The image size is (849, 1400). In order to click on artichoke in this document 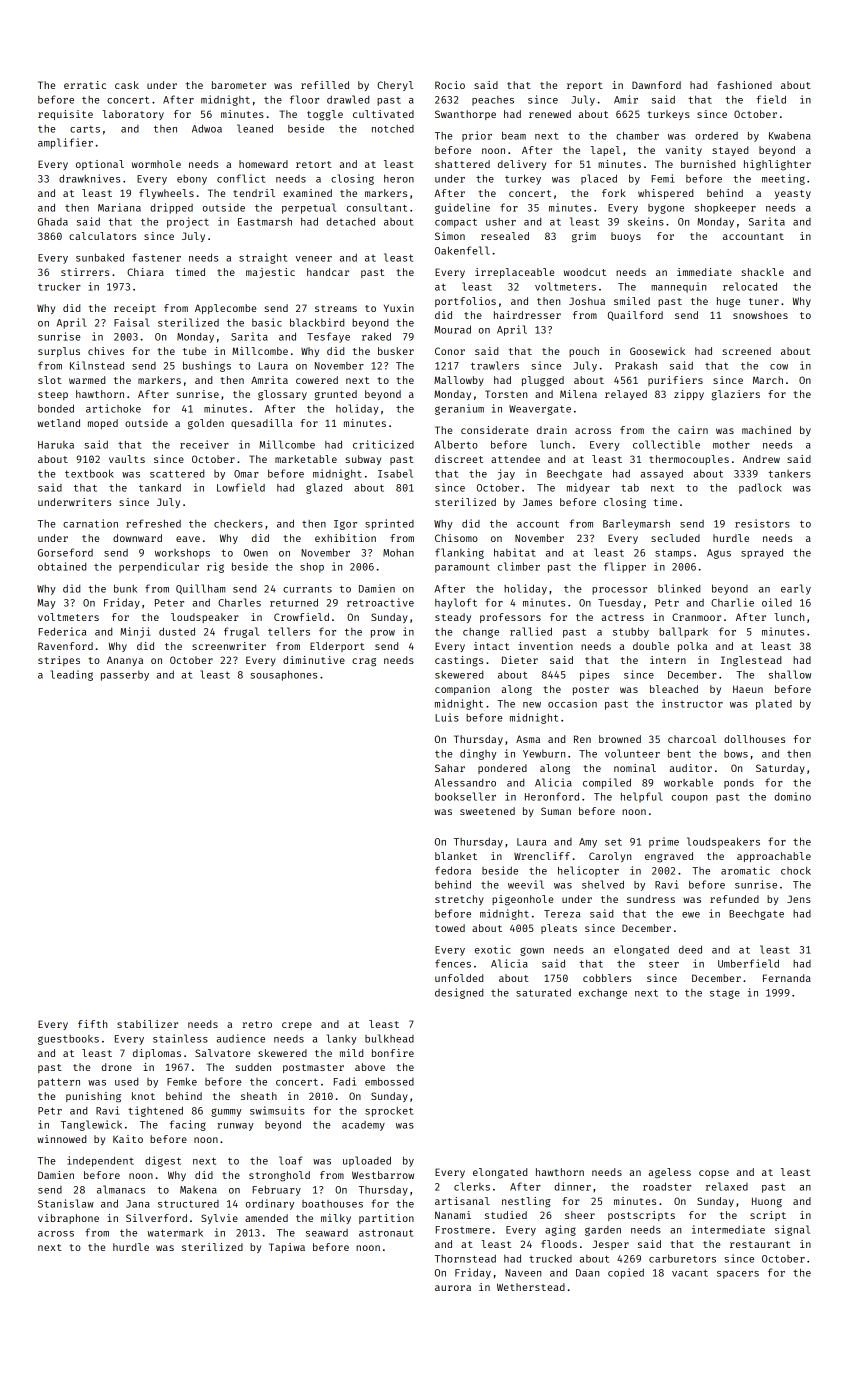, I will do `click(113, 408)`.
